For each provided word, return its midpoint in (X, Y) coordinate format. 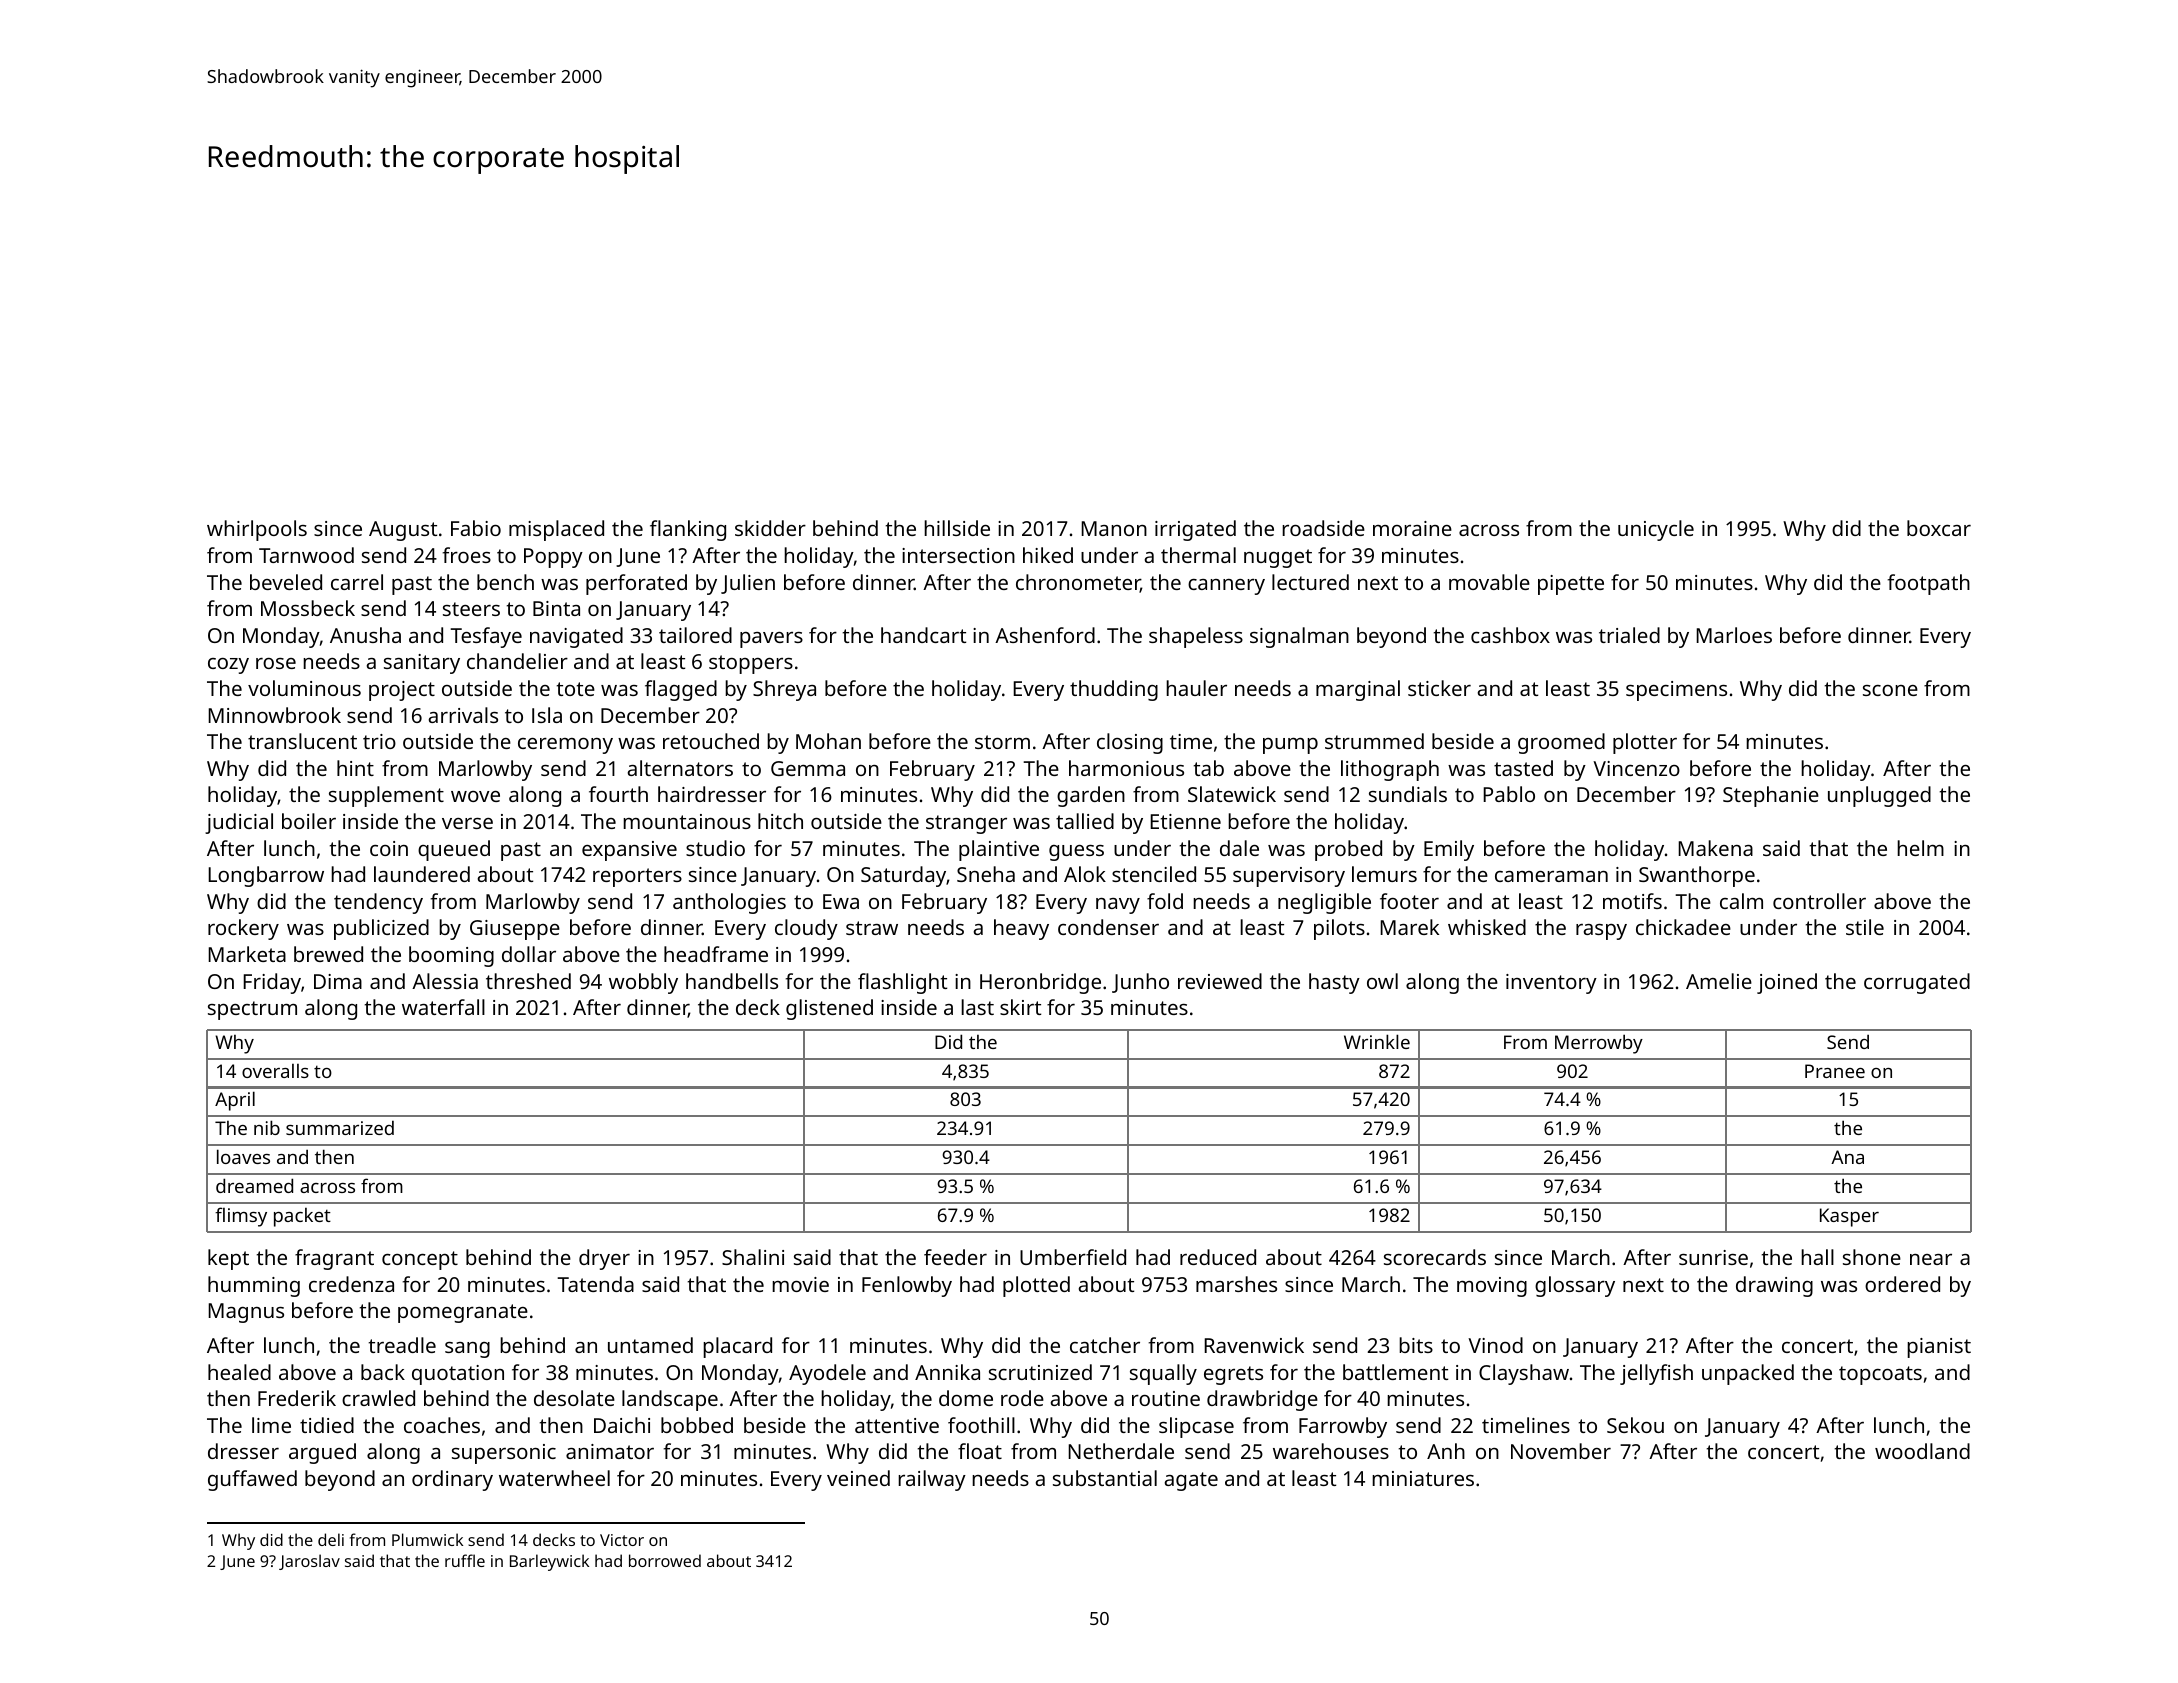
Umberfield (1073, 1257)
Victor (622, 1540)
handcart (923, 635)
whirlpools (257, 530)
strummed (1374, 741)
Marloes (1734, 635)
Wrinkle (1377, 1041)
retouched (711, 741)
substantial (1105, 1478)
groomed (1561, 743)
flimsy (241, 1217)
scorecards (1435, 1257)
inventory (1551, 984)
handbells (732, 981)
